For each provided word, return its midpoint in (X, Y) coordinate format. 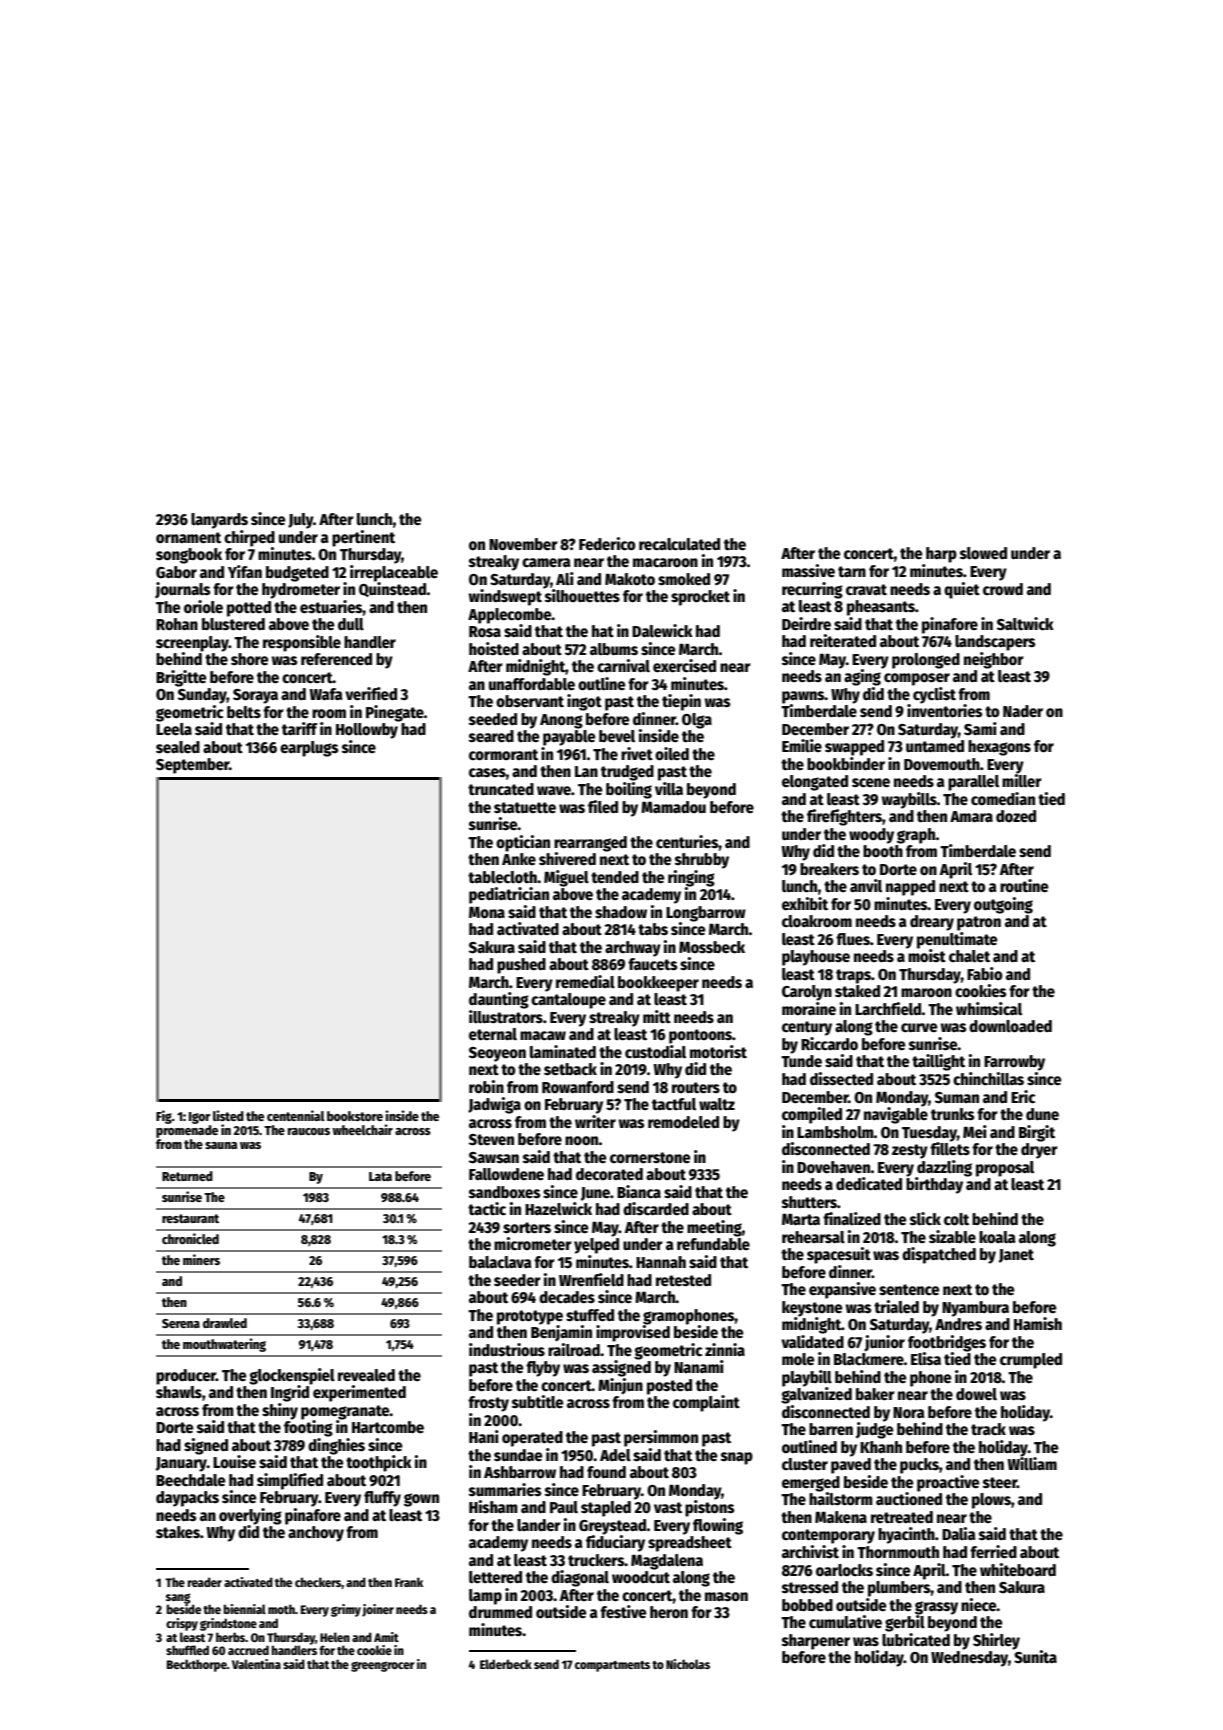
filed (603, 806)
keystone (812, 1309)
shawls (179, 1392)
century (807, 1028)
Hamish (1038, 1323)
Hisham (493, 1506)
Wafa (326, 694)
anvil (866, 885)
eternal (493, 1034)
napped (910, 888)
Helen (335, 1637)
